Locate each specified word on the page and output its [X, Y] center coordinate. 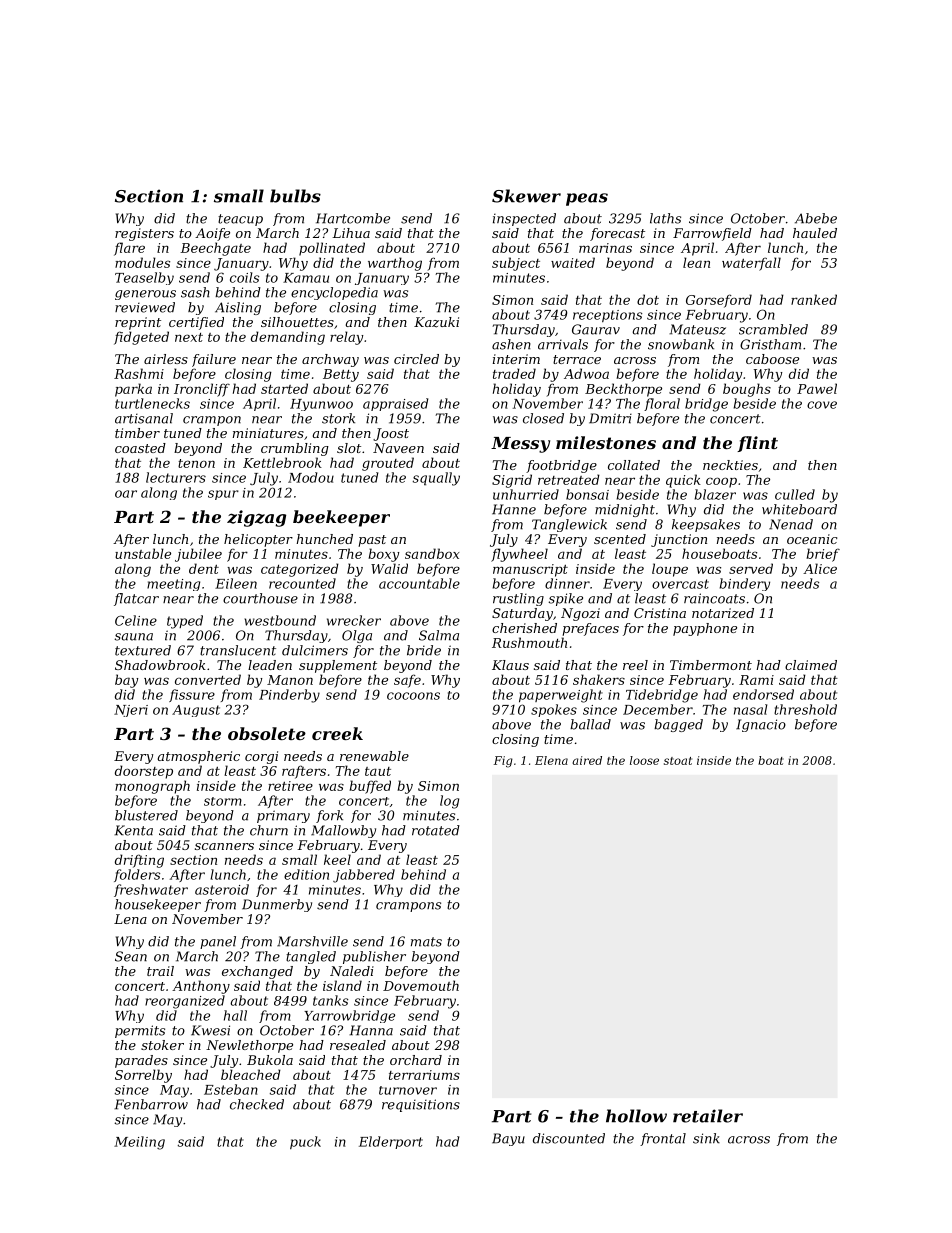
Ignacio [761, 725]
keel [337, 859]
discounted [569, 1138]
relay [346, 338]
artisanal [144, 418]
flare [129, 249]
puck [305, 1142]
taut [378, 771]
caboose [772, 359]
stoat [678, 761]
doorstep [144, 772]
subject [516, 264]
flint [757, 444]
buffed [370, 787]
